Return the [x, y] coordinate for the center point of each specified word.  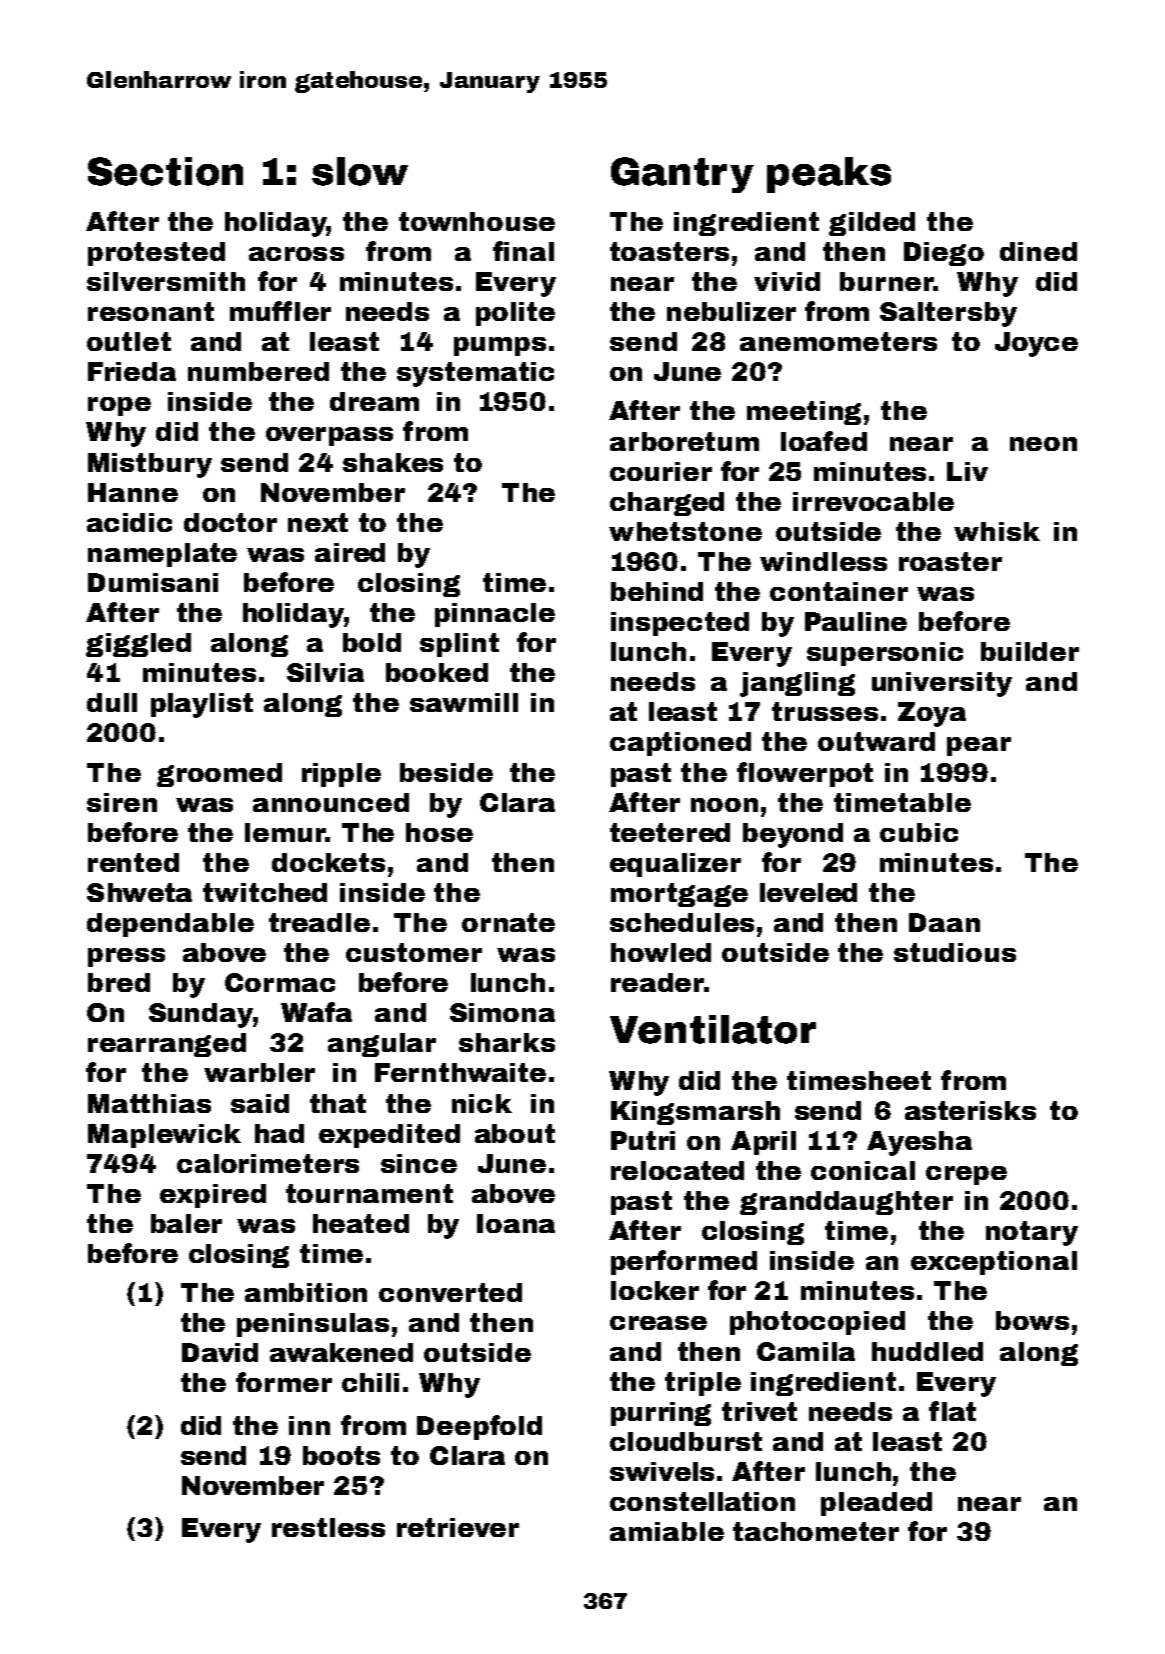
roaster [950, 561]
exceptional [994, 1263]
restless [328, 1527]
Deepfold [479, 1427]
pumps [500, 346]
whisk [997, 531]
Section [165, 171]
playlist [202, 705]
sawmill [464, 702]
